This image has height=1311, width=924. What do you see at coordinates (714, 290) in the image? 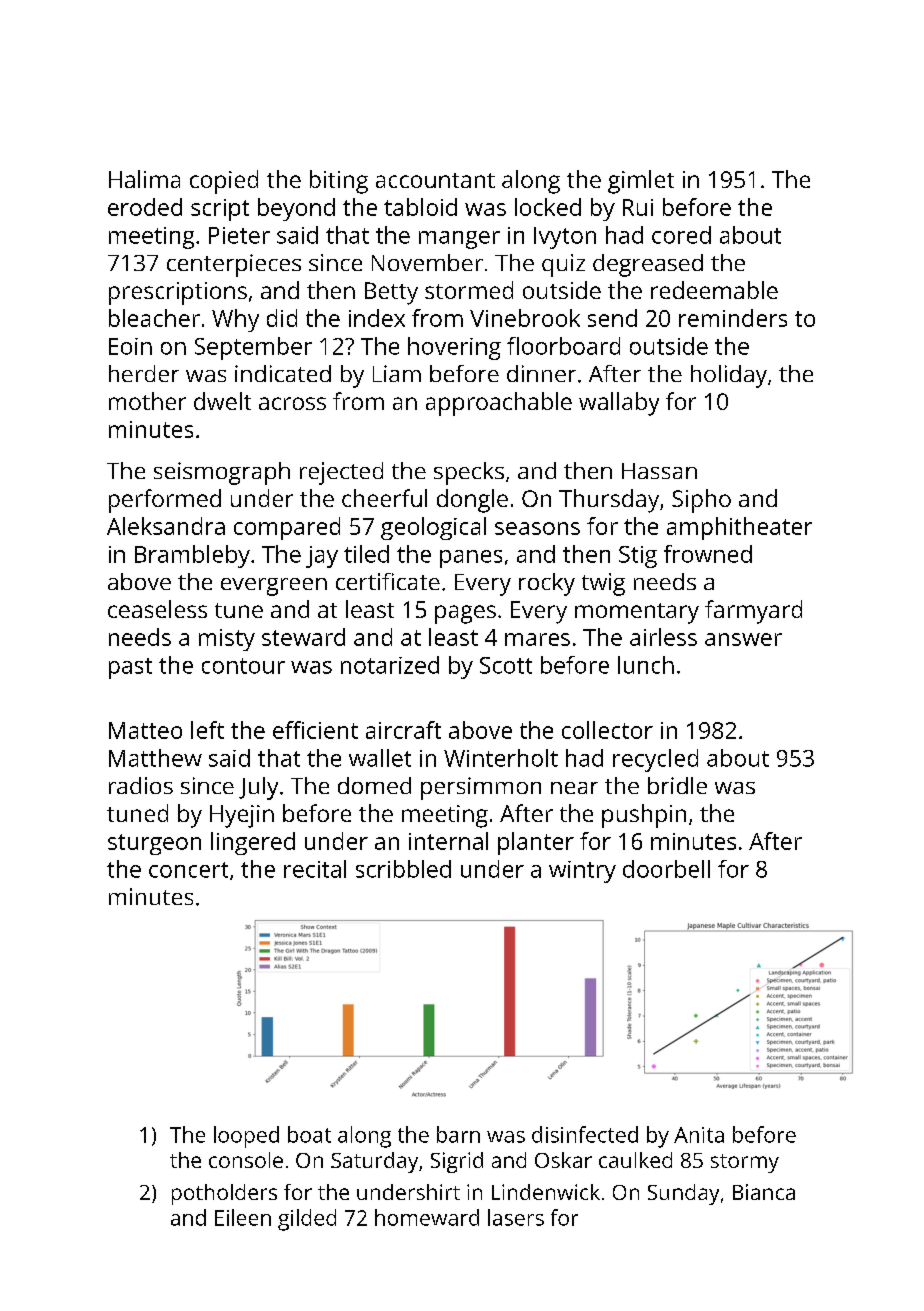
I see `redeemable` at bounding box center [714, 290].
